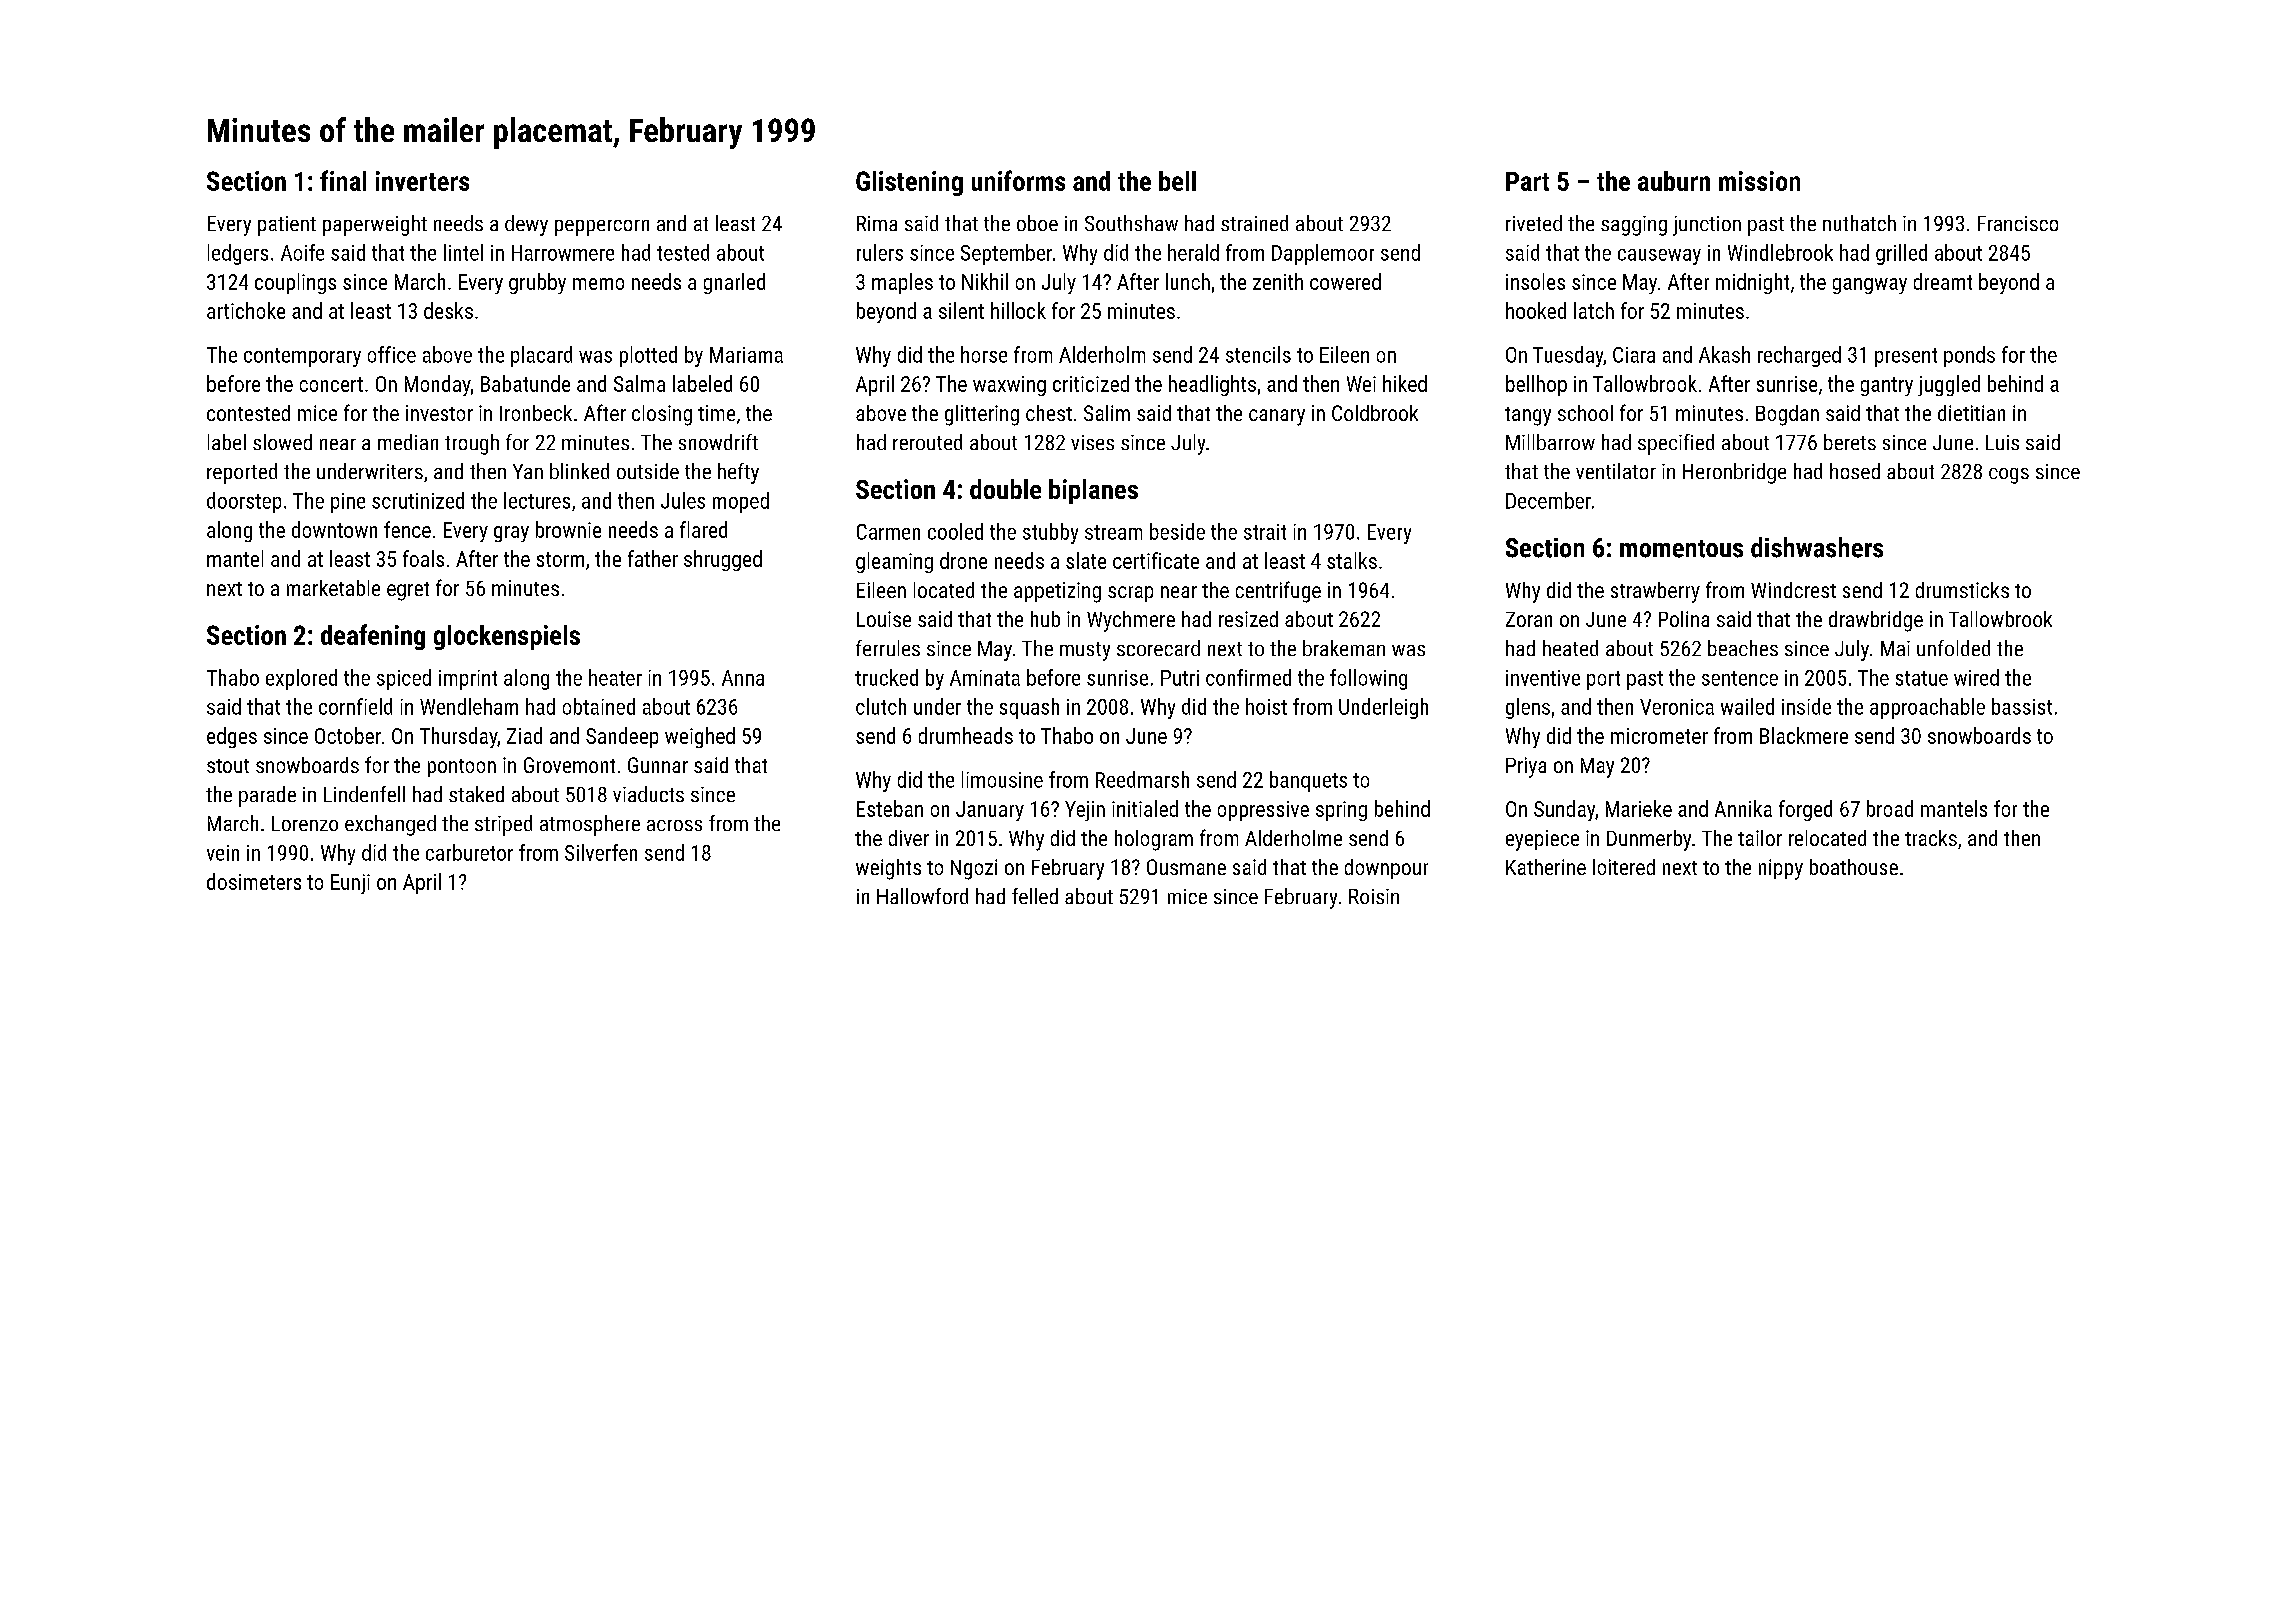 The width and height of the page is (2292, 1620). I want to click on broad, so click(1890, 808).
